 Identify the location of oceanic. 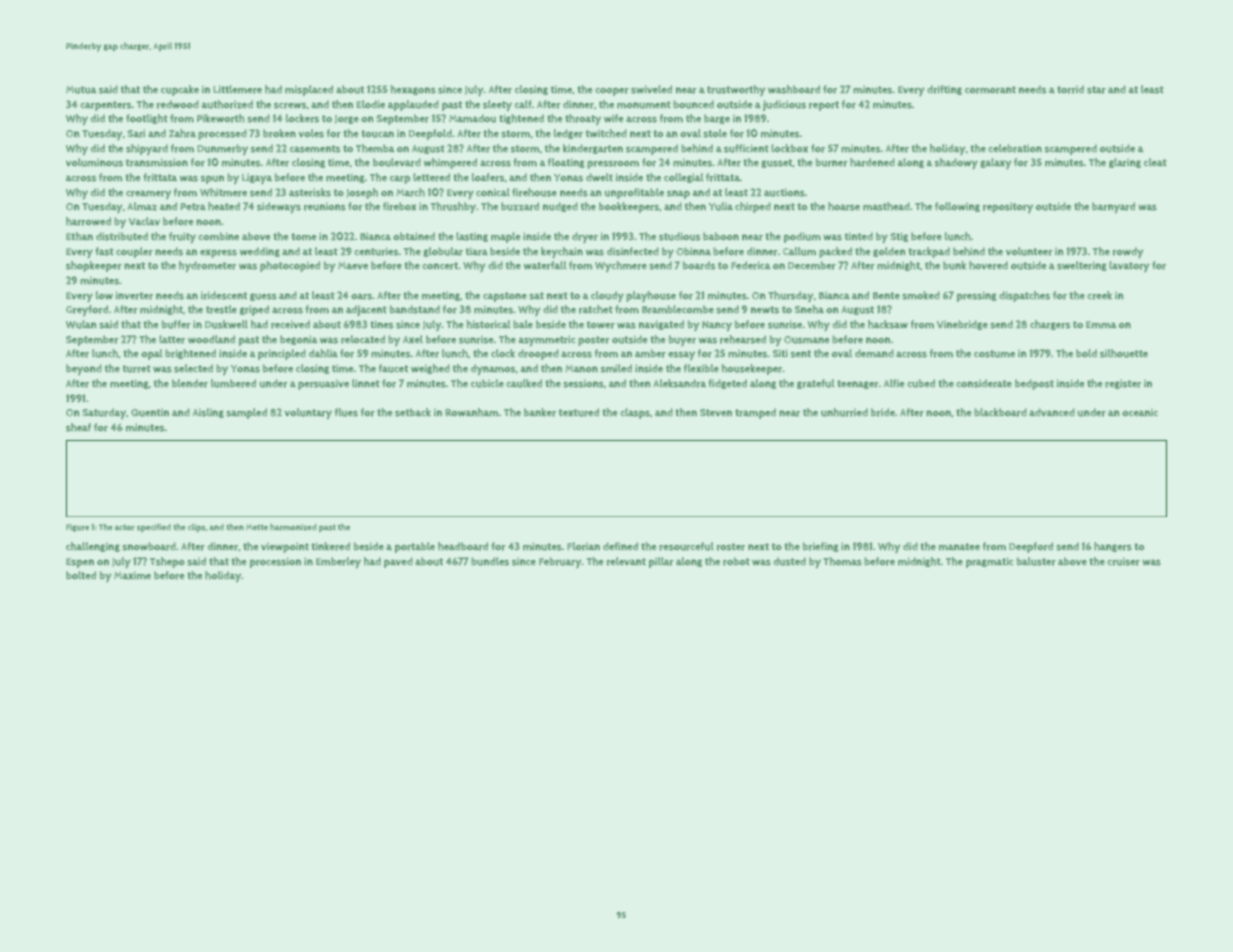
(1140, 412).
